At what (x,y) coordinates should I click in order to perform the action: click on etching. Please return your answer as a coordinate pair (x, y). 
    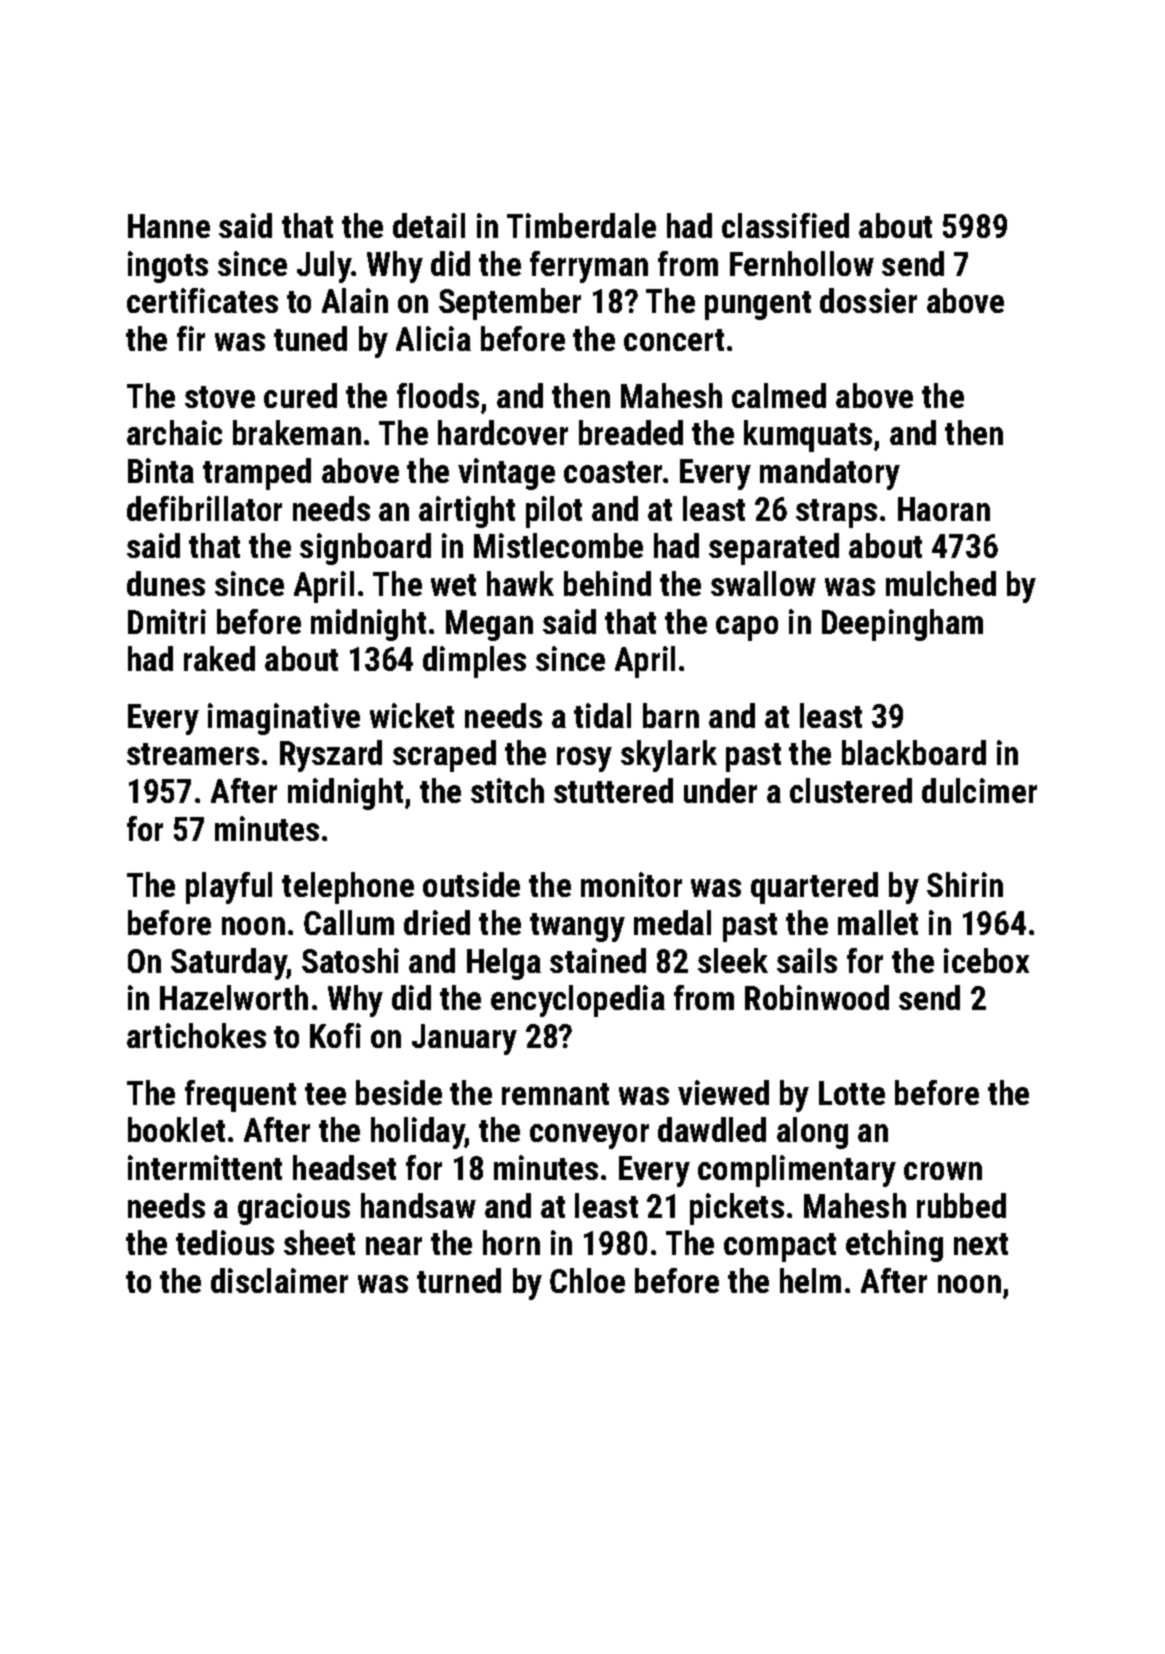
    Looking at the image, I should click on (894, 1246).
